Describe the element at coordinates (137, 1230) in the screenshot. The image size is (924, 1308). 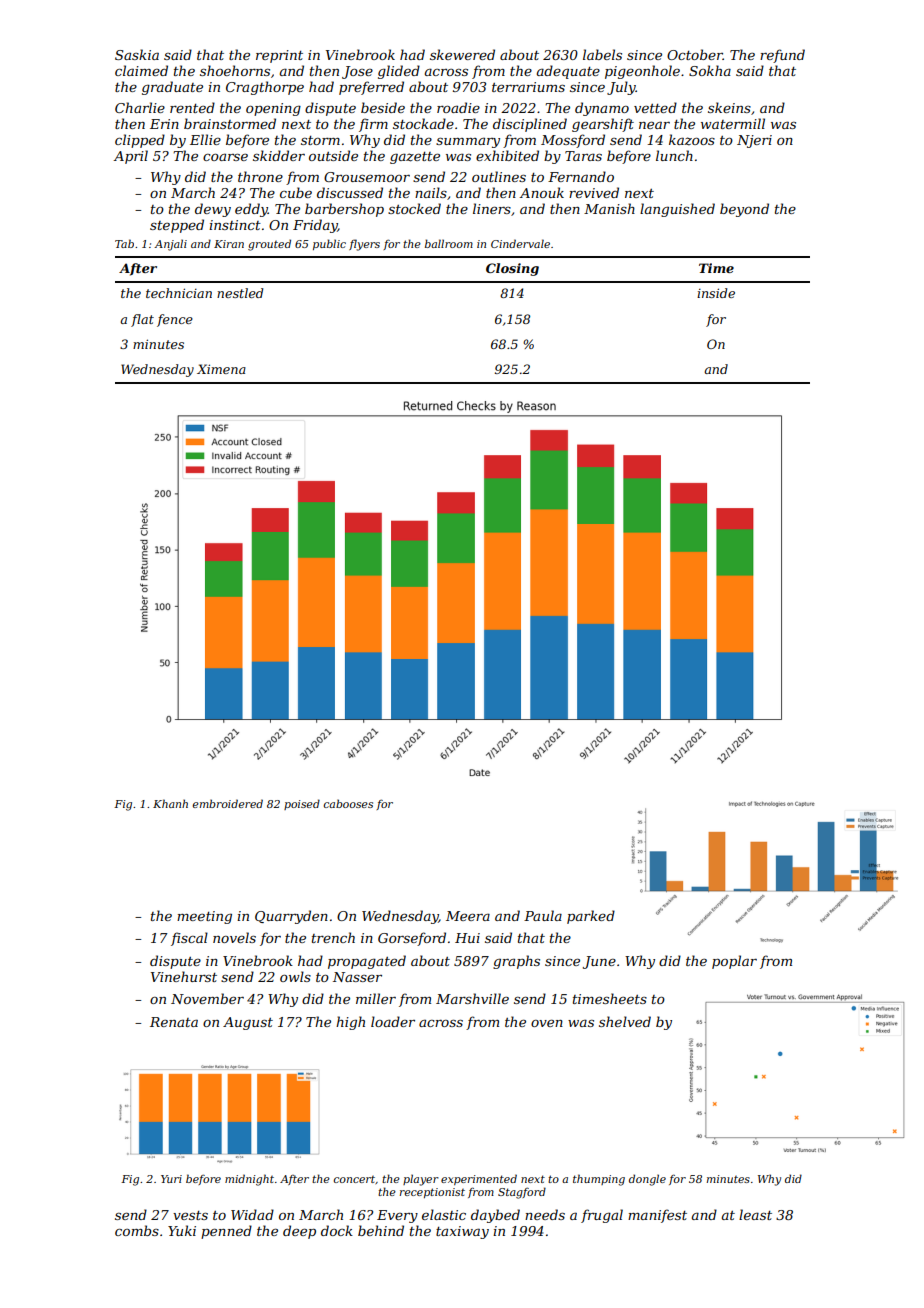
I see `combs` at that location.
